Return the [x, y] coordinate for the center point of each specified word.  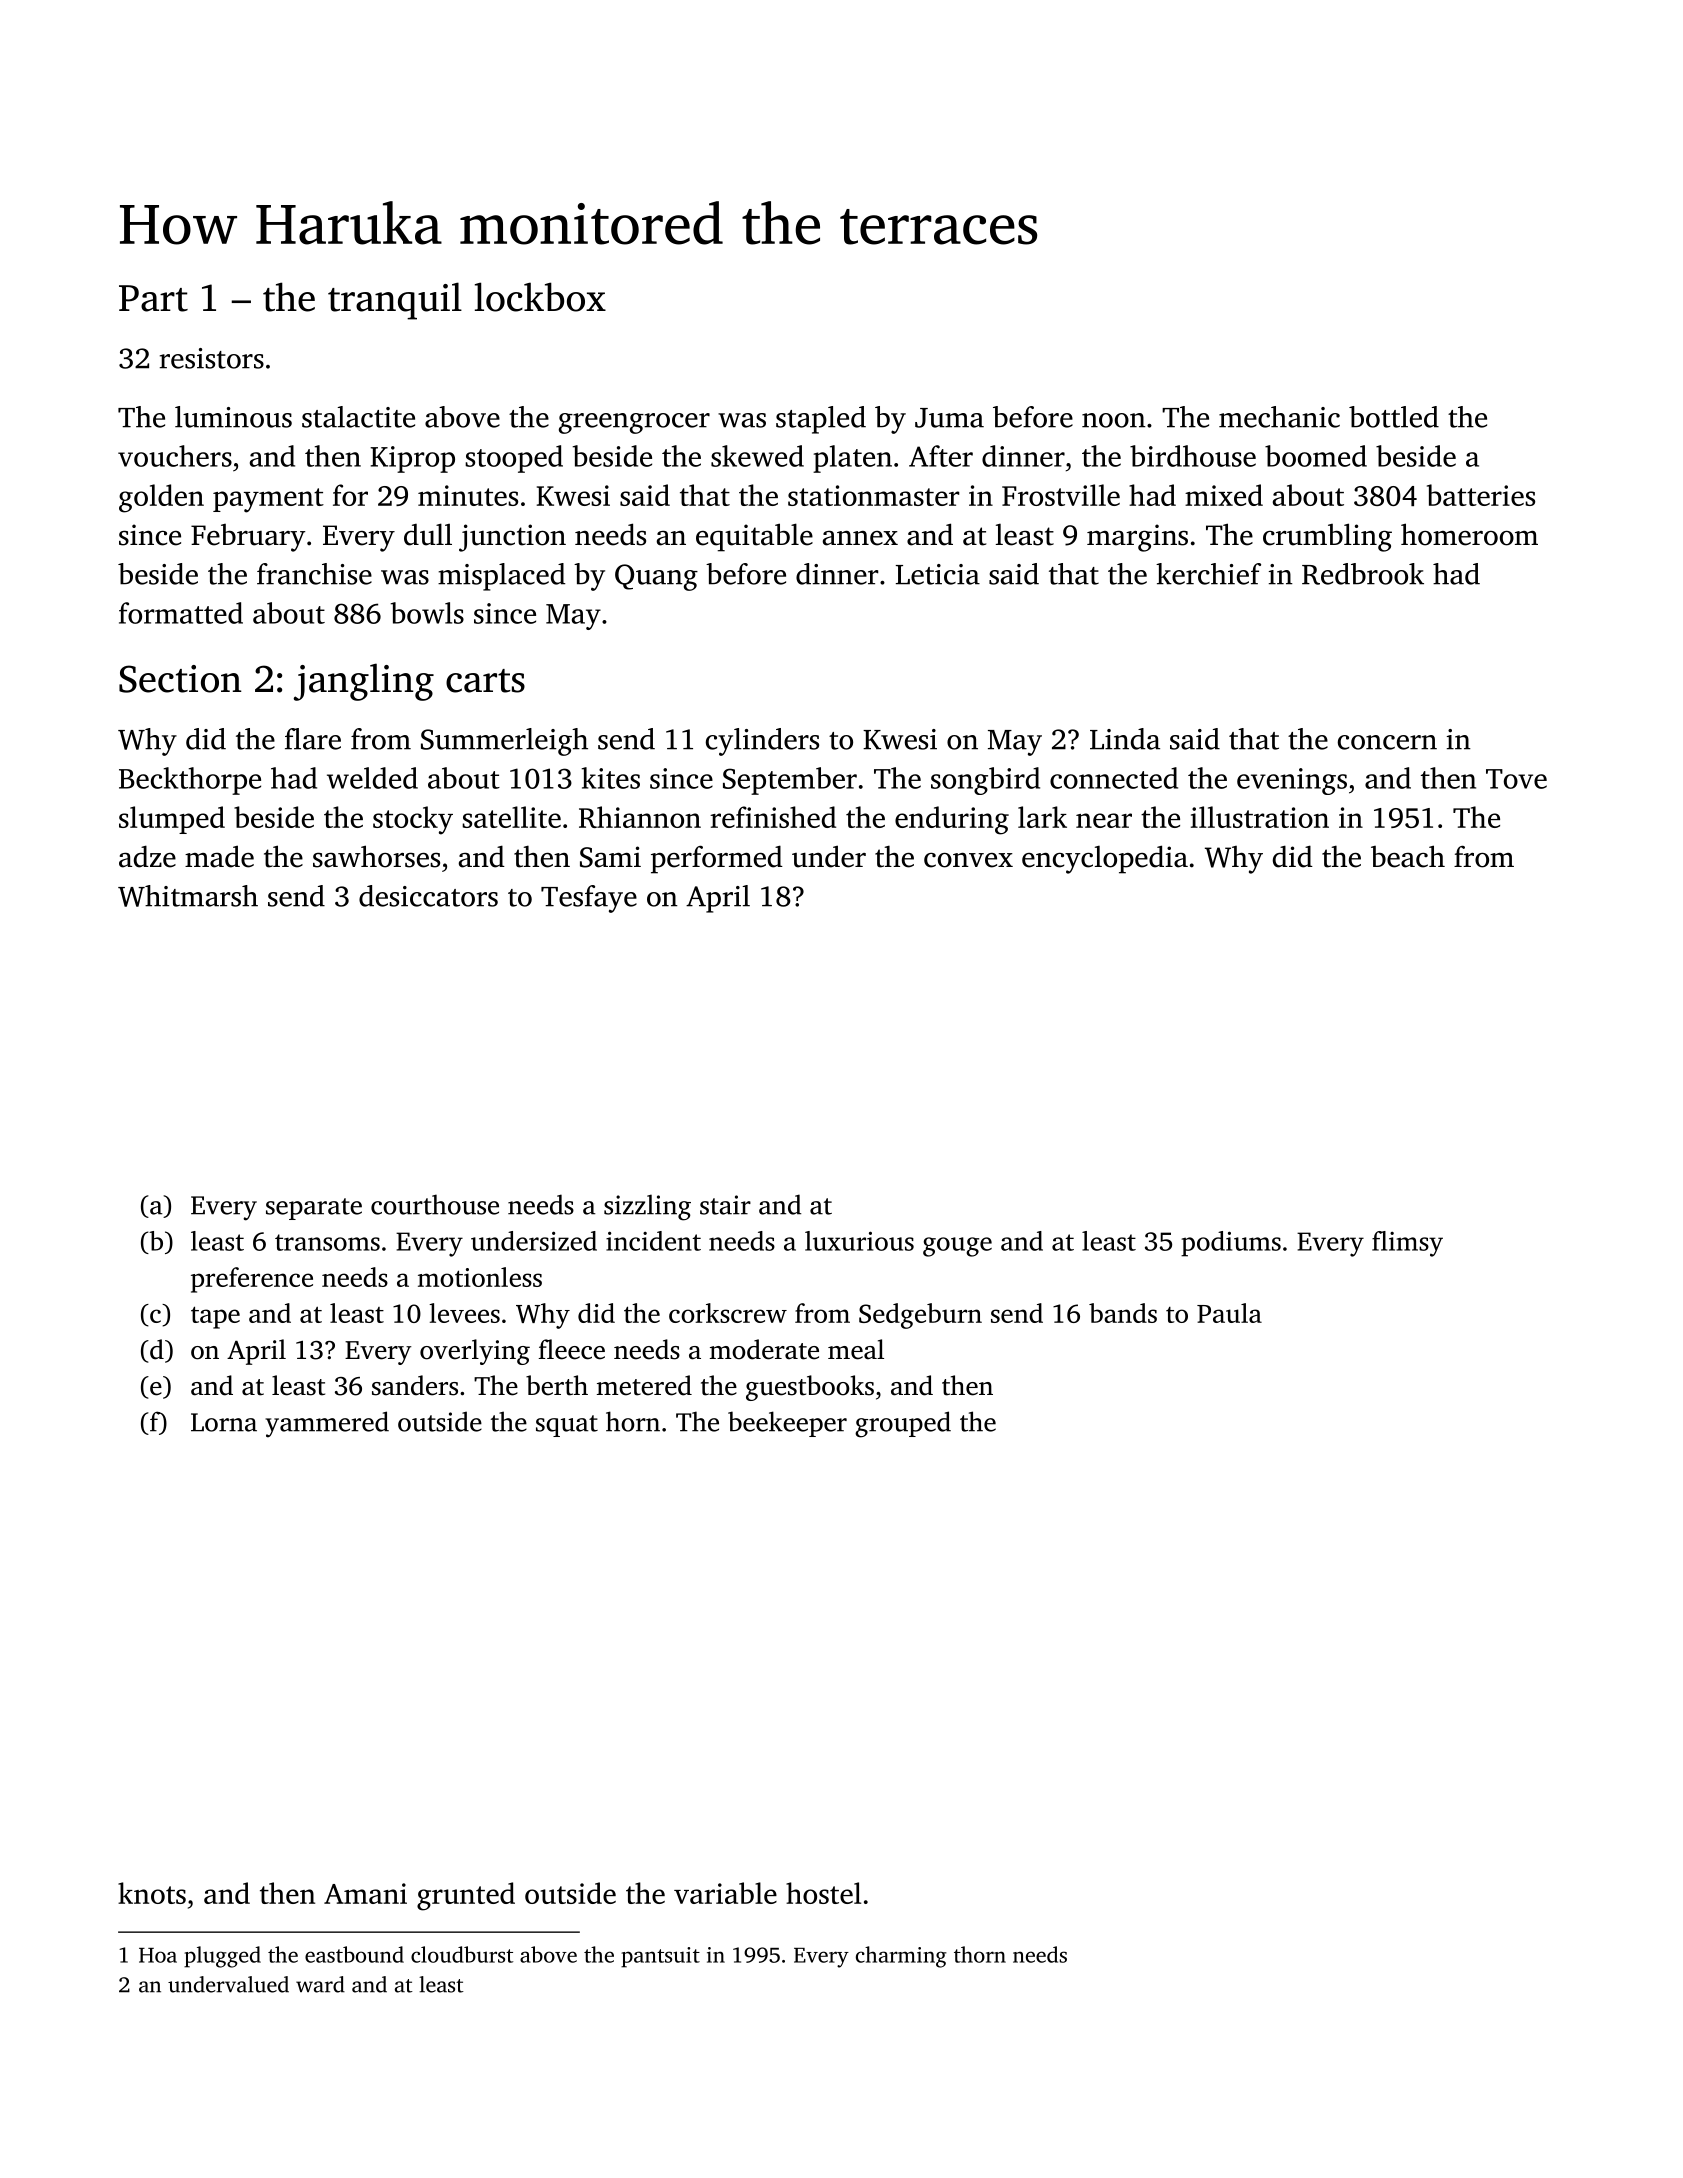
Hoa [158, 1955]
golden [161, 498]
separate [314, 1209]
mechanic [1279, 417]
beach [1408, 856]
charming [901, 1957]
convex [968, 860]
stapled [821, 420]
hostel [823, 1893]
